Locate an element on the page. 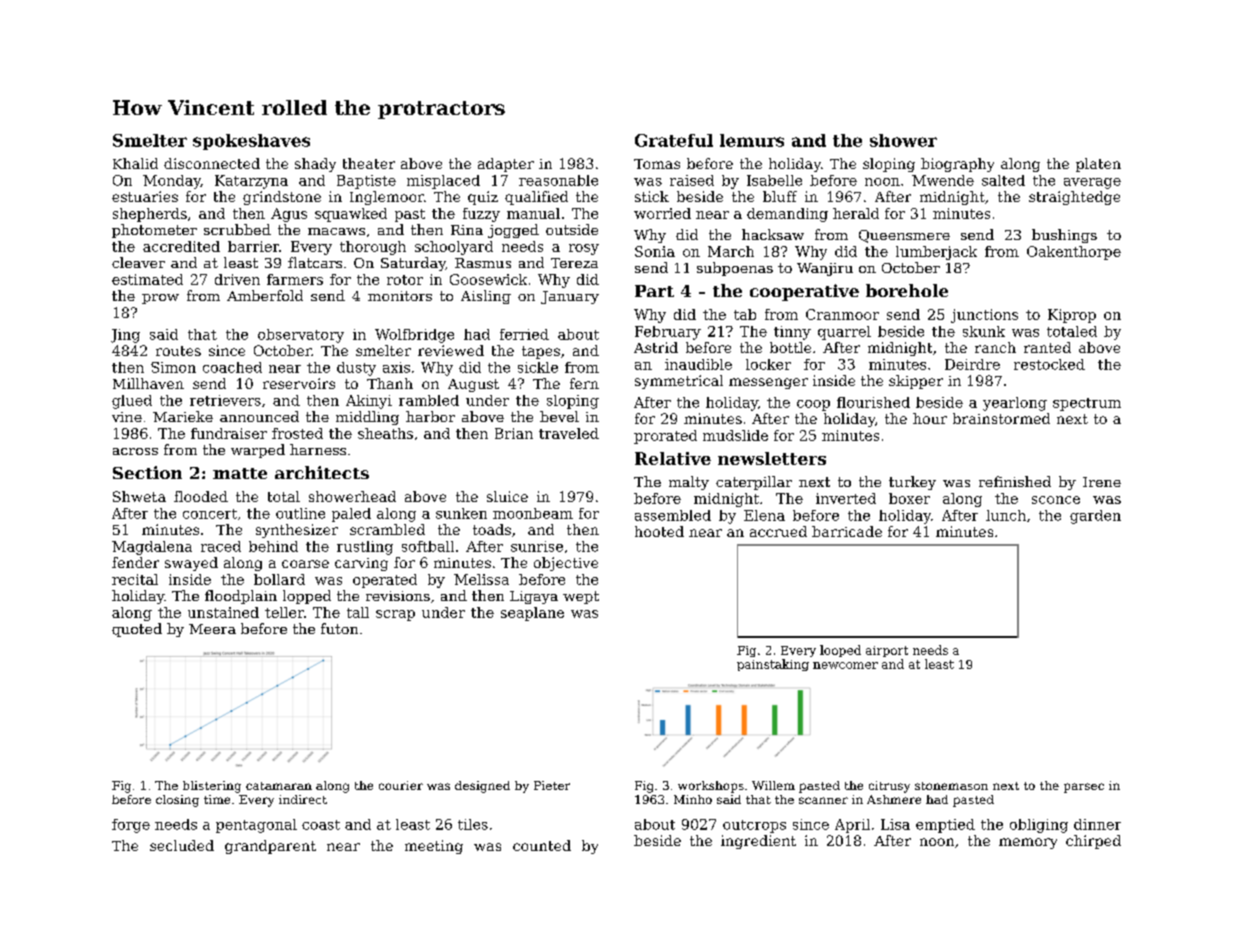  Khalid is located at coordinates (135, 163).
